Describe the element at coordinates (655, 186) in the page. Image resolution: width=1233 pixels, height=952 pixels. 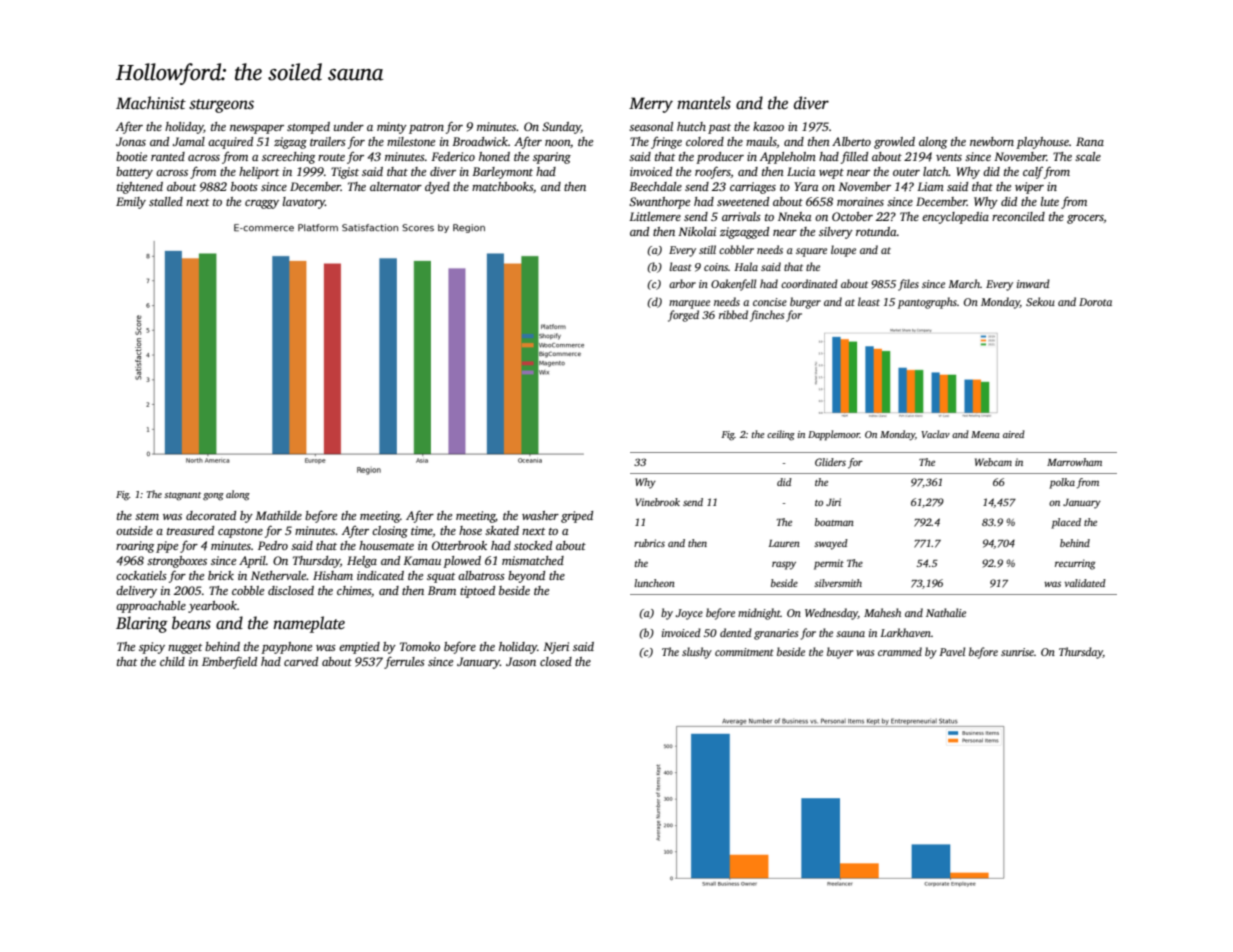
I see `Beechdale` at that location.
